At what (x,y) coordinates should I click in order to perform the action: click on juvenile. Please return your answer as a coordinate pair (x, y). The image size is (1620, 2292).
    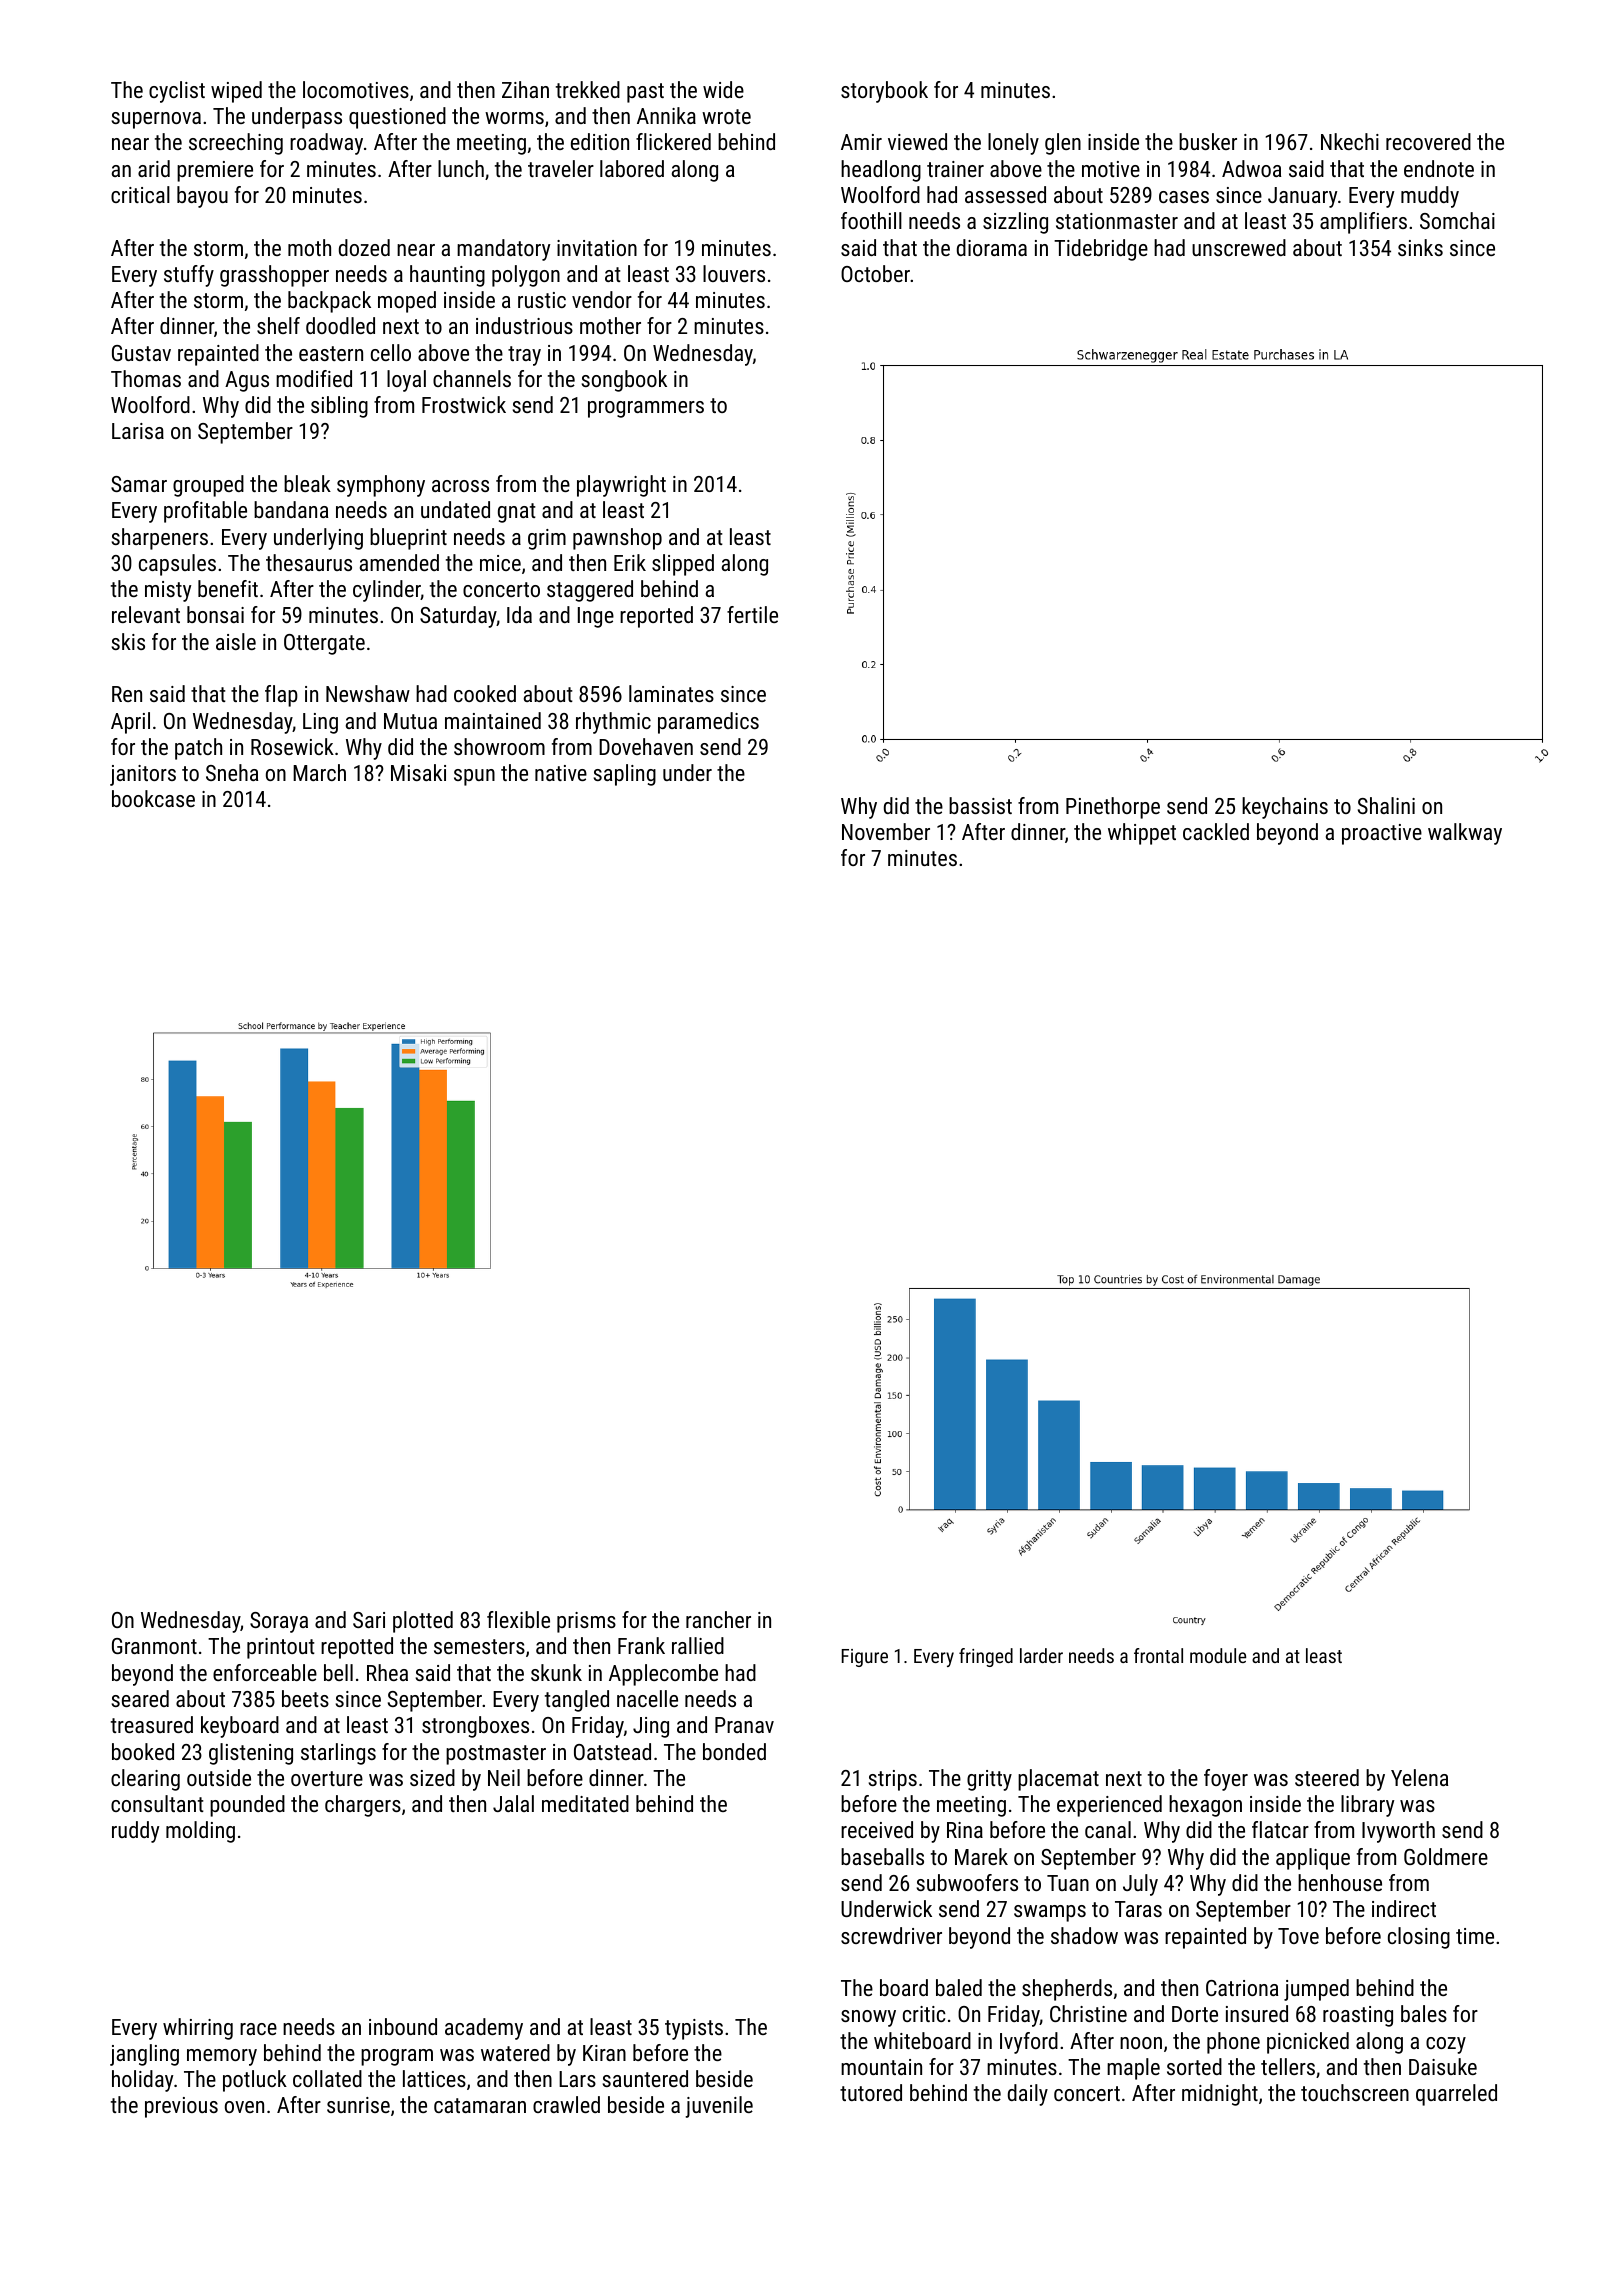
    Looking at the image, I should click on (719, 2107).
